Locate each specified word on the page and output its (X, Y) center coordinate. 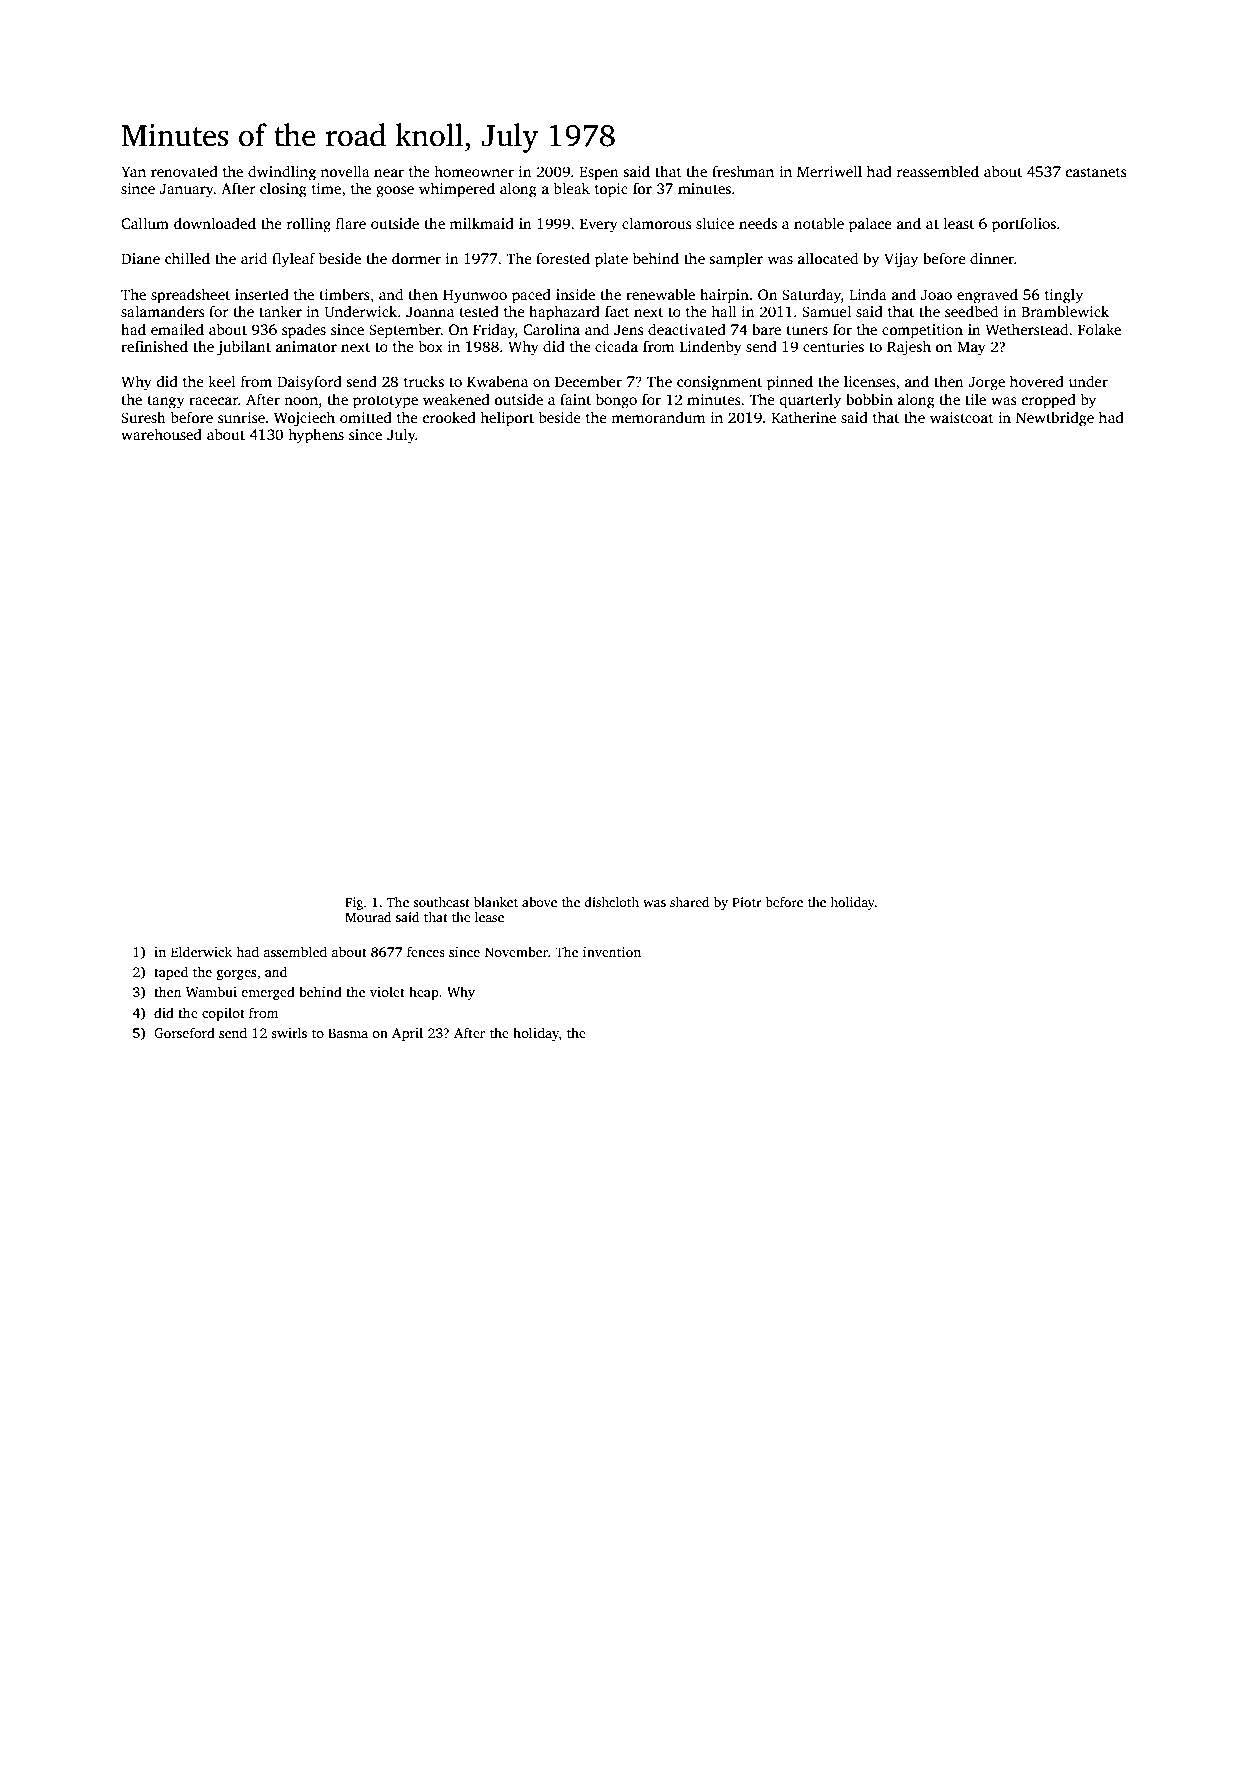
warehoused (161, 434)
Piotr (746, 902)
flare (351, 223)
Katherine (803, 417)
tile (975, 399)
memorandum (658, 417)
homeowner (474, 171)
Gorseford (184, 1032)
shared (689, 902)
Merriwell (829, 171)
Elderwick (201, 951)
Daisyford (309, 383)
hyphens (316, 436)
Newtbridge (1055, 419)
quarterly (810, 401)
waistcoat (962, 417)
